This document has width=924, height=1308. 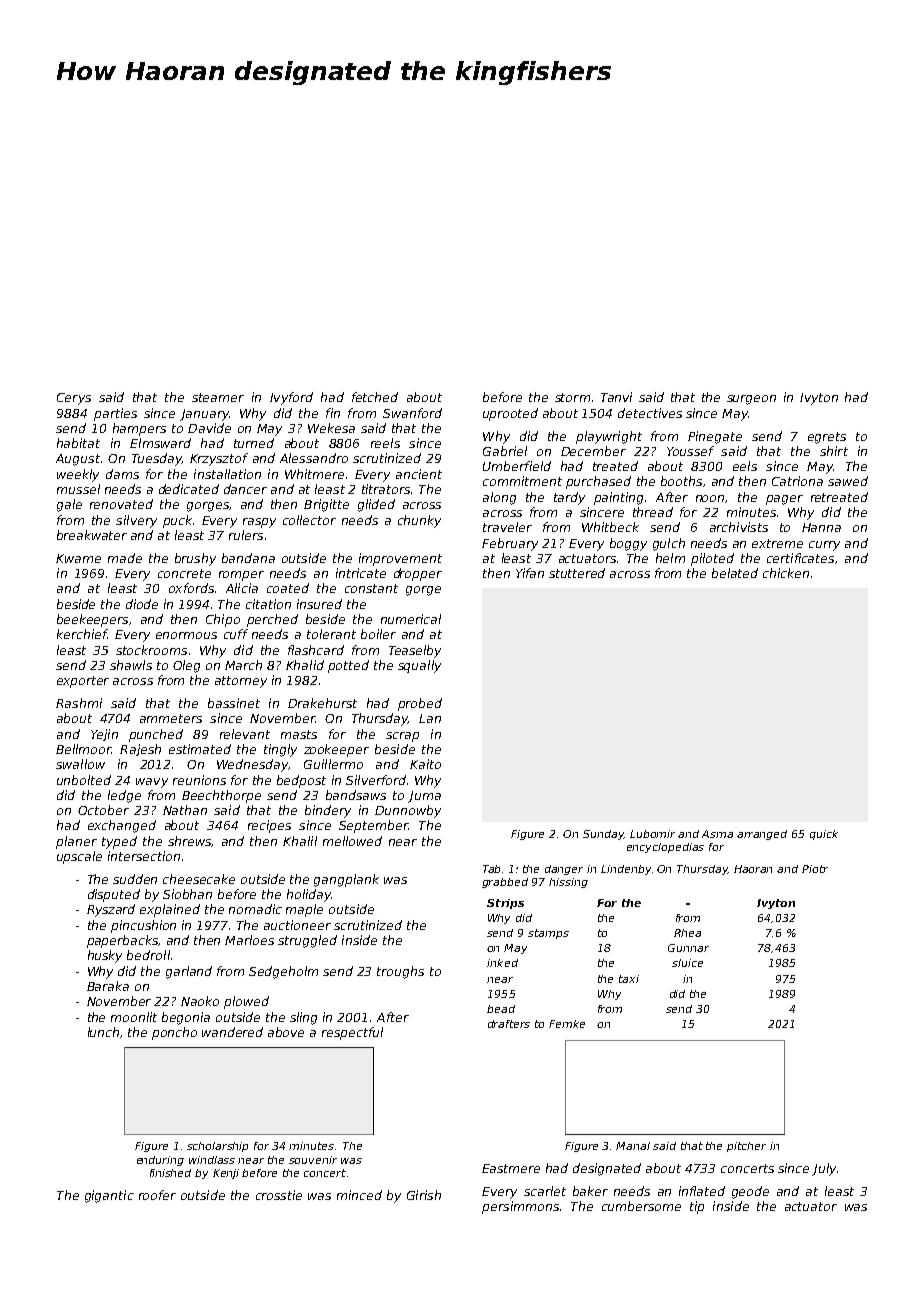 What do you see at coordinates (520, 1207) in the document?
I see `persimmons` at bounding box center [520, 1207].
